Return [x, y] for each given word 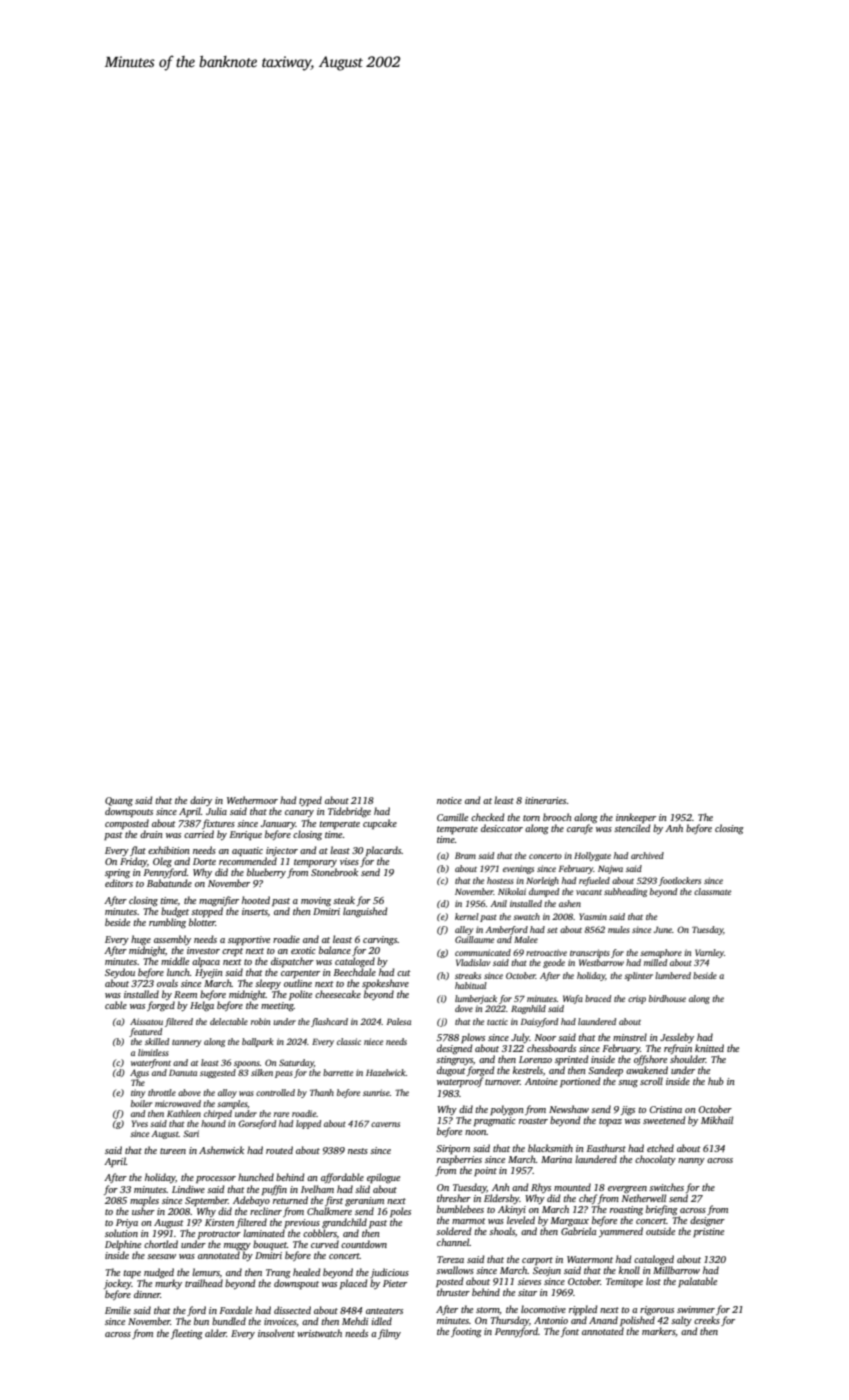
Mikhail [717, 1120]
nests [358, 1151]
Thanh [322, 1092]
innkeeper [636, 818]
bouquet [270, 1245]
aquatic [247, 851]
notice [449, 800]
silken [262, 1072]
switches [666, 1187]
